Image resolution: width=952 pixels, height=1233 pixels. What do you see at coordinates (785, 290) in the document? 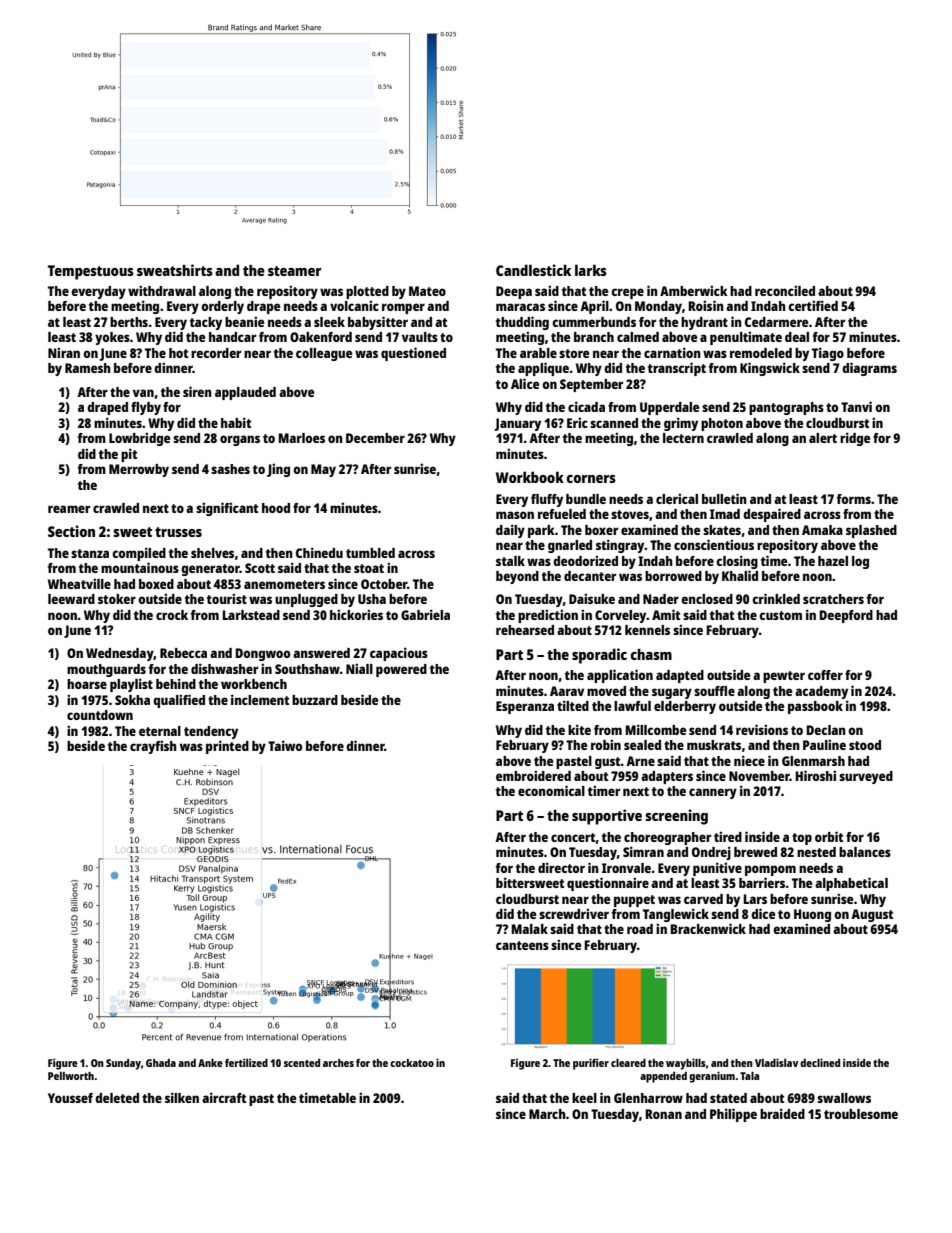
I see `reconciled` at bounding box center [785, 290].
